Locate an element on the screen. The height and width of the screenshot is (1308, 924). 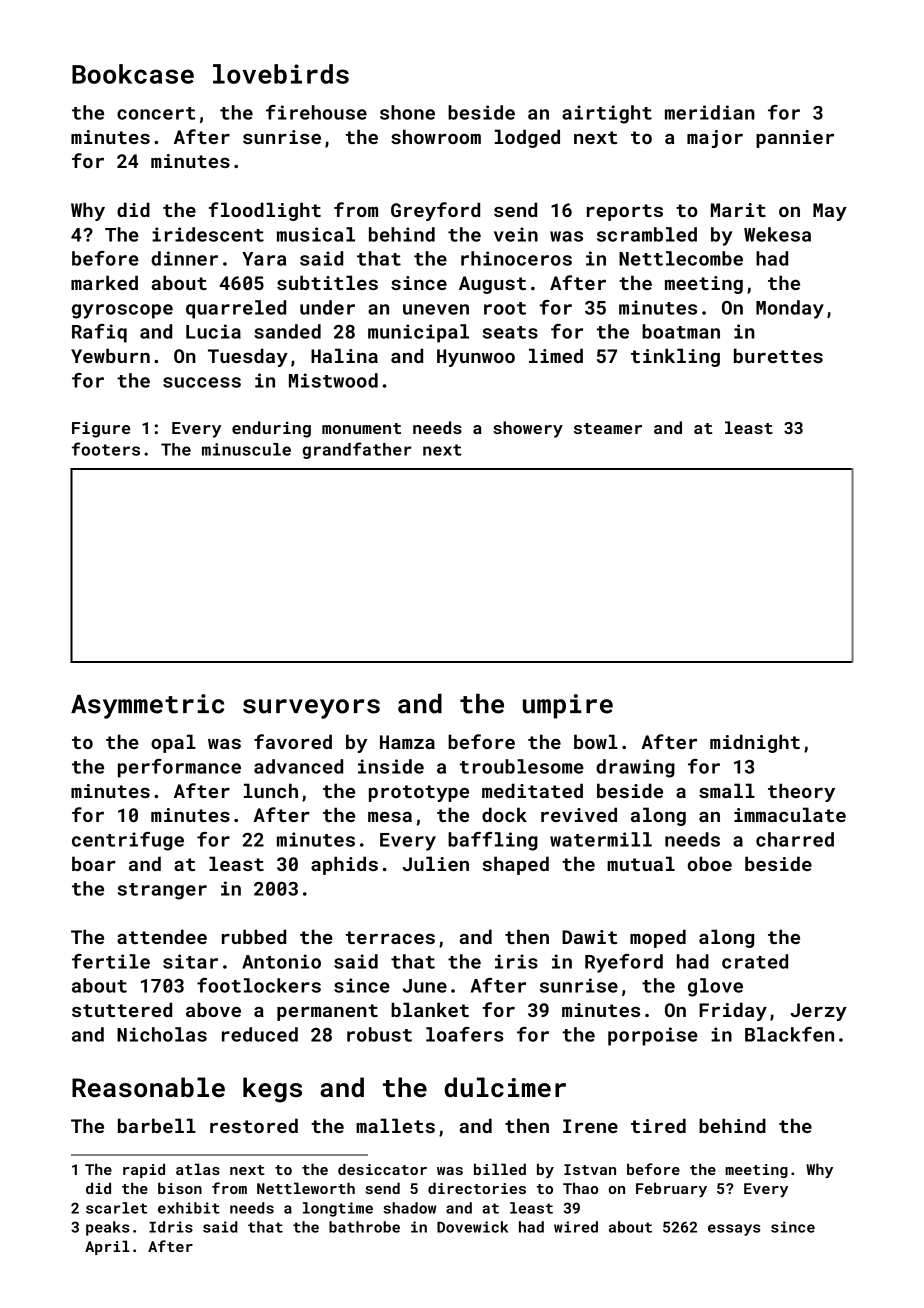
major is located at coordinates (715, 139).
